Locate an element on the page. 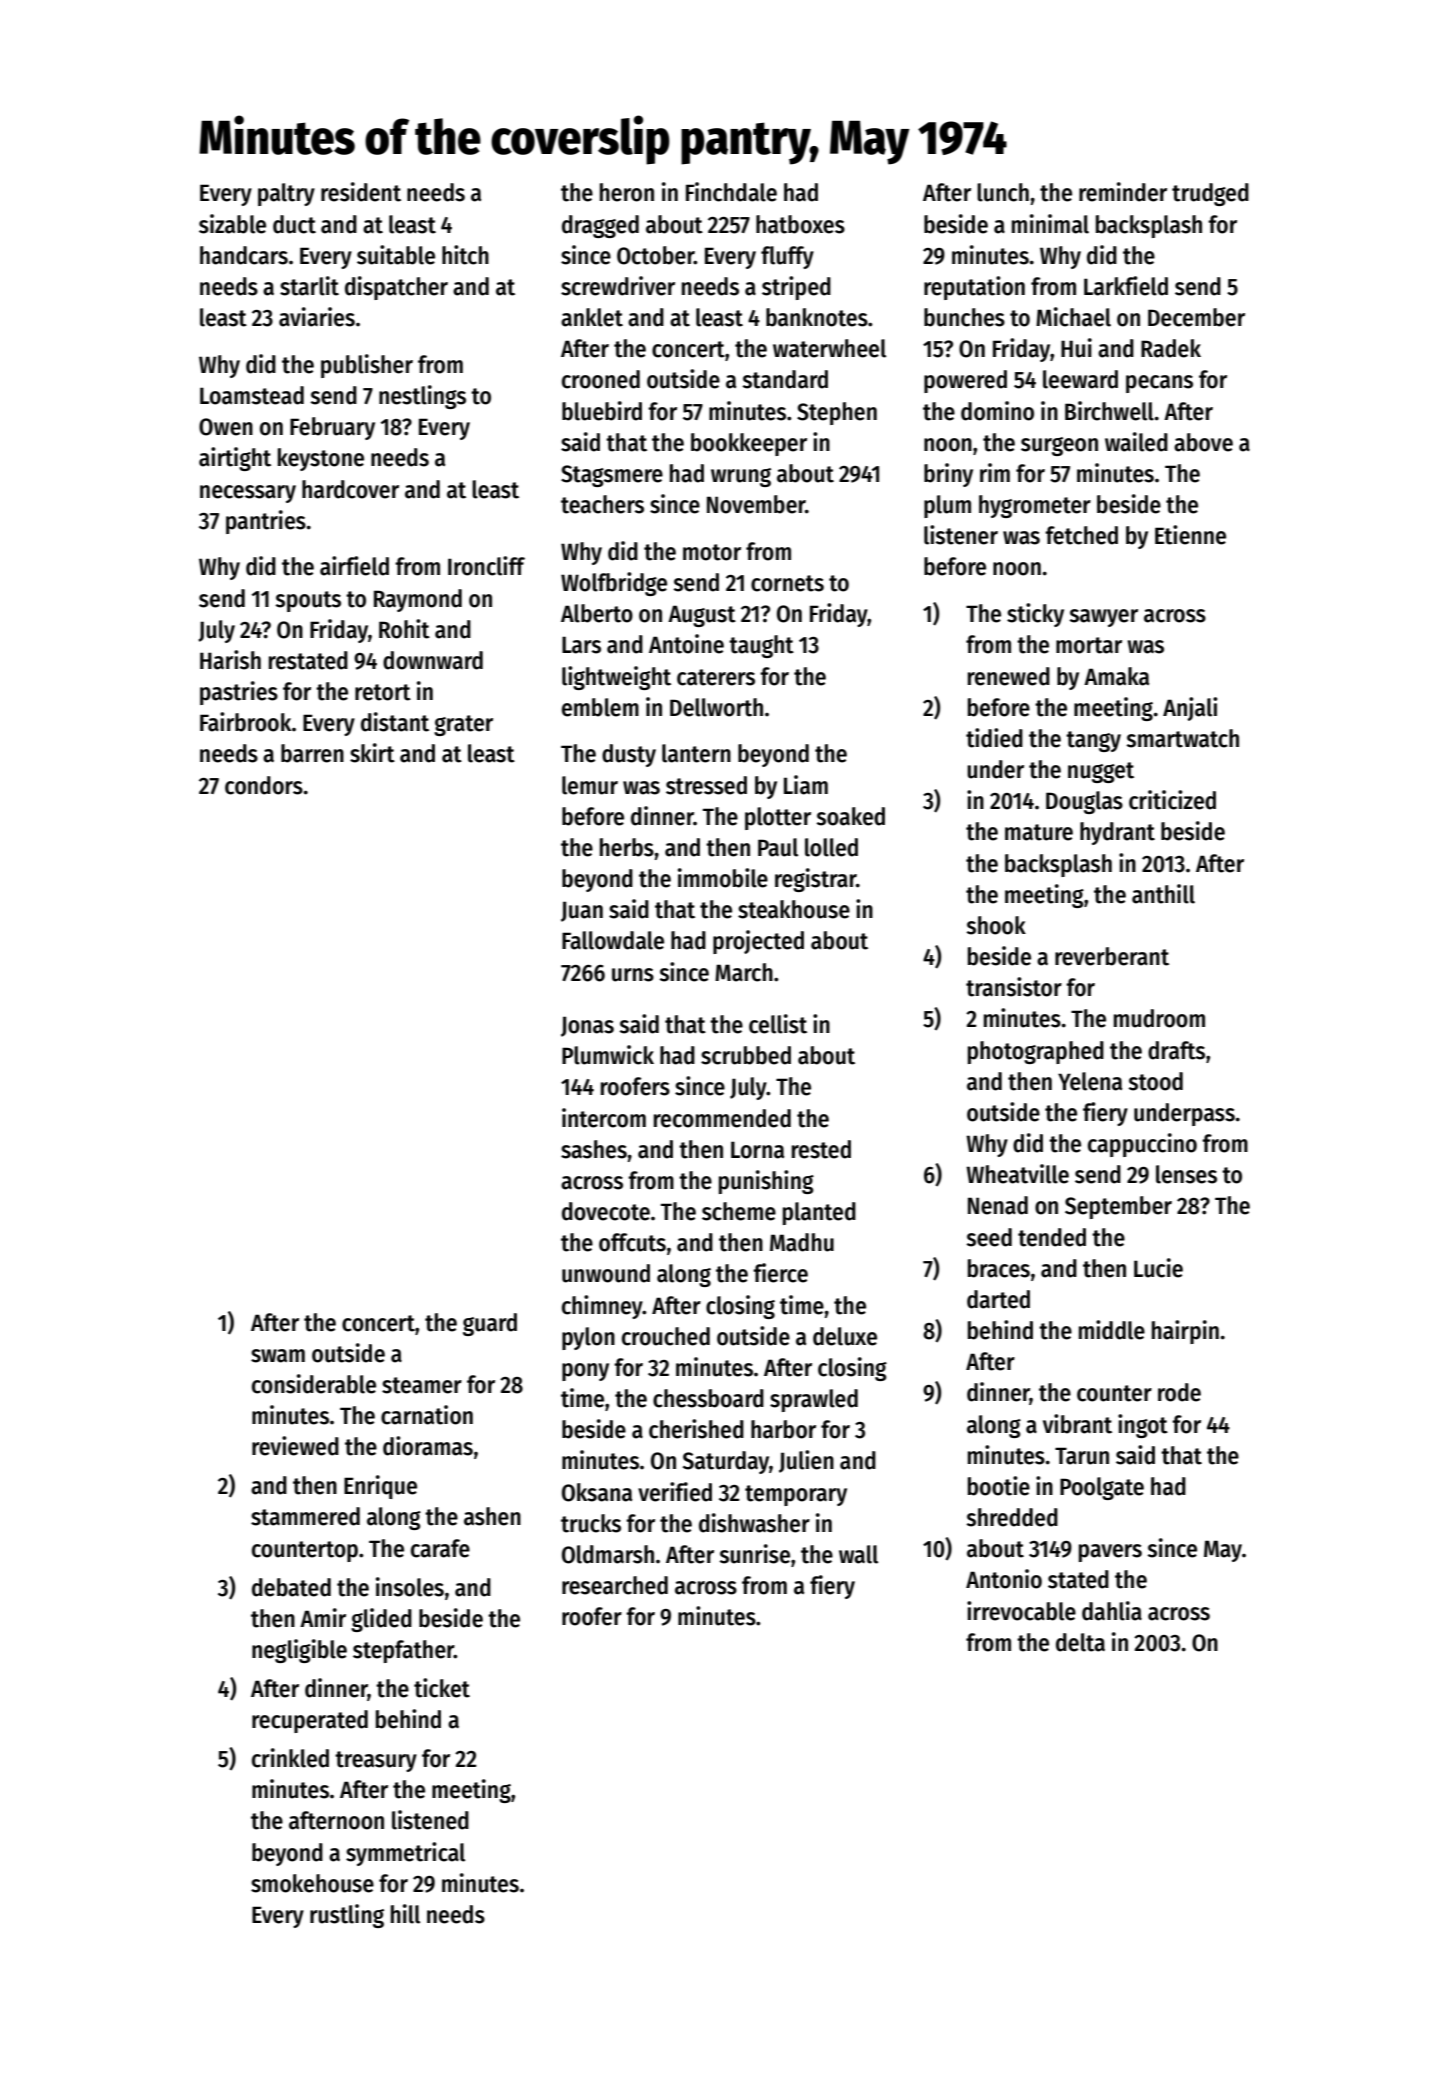 Image resolution: width=1450 pixels, height=2100 pixels. bookkeeper is located at coordinates (749, 444).
